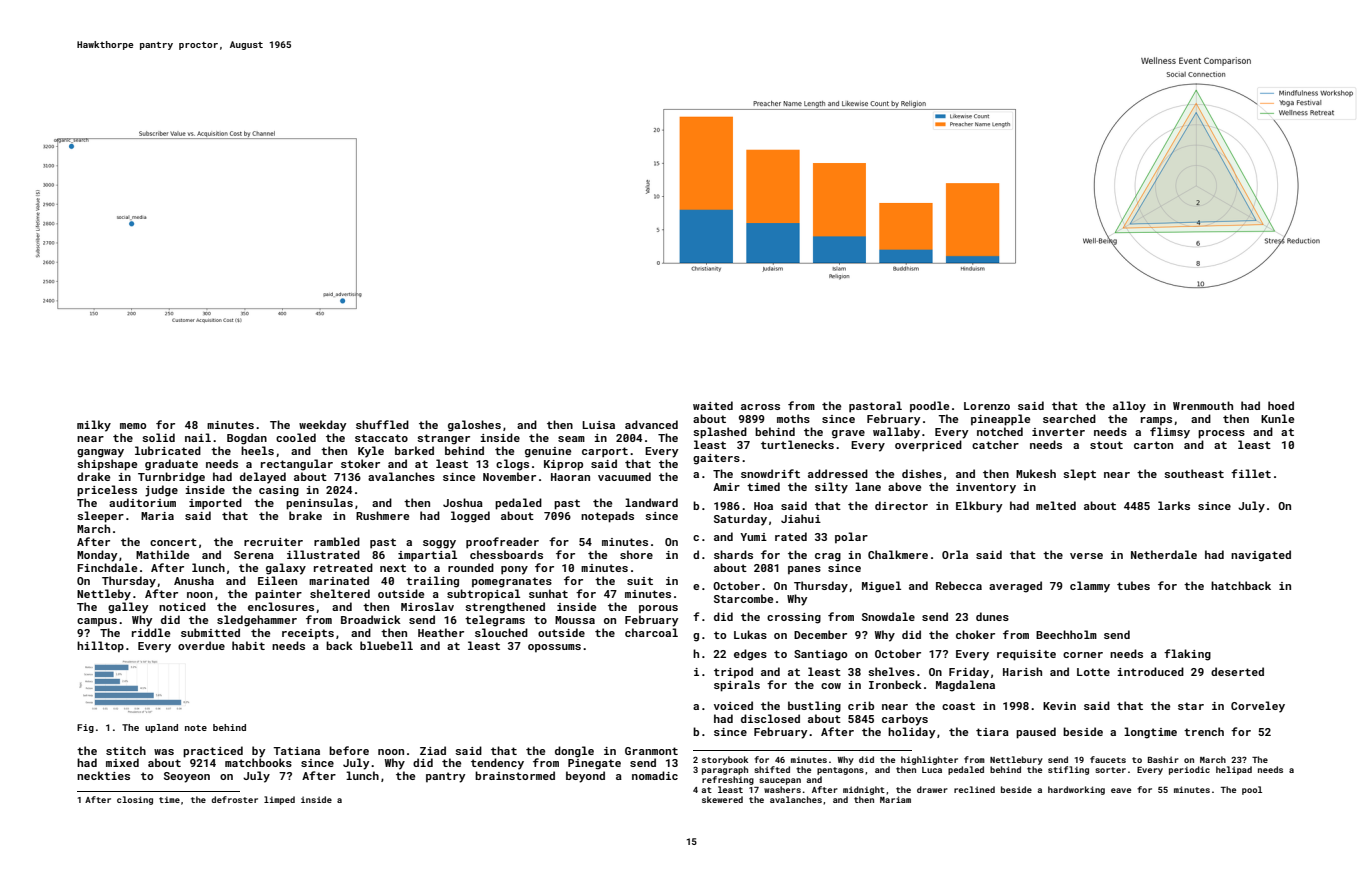  What do you see at coordinates (1252, 790) in the image?
I see `pool` at bounding box center [1252, 790].
